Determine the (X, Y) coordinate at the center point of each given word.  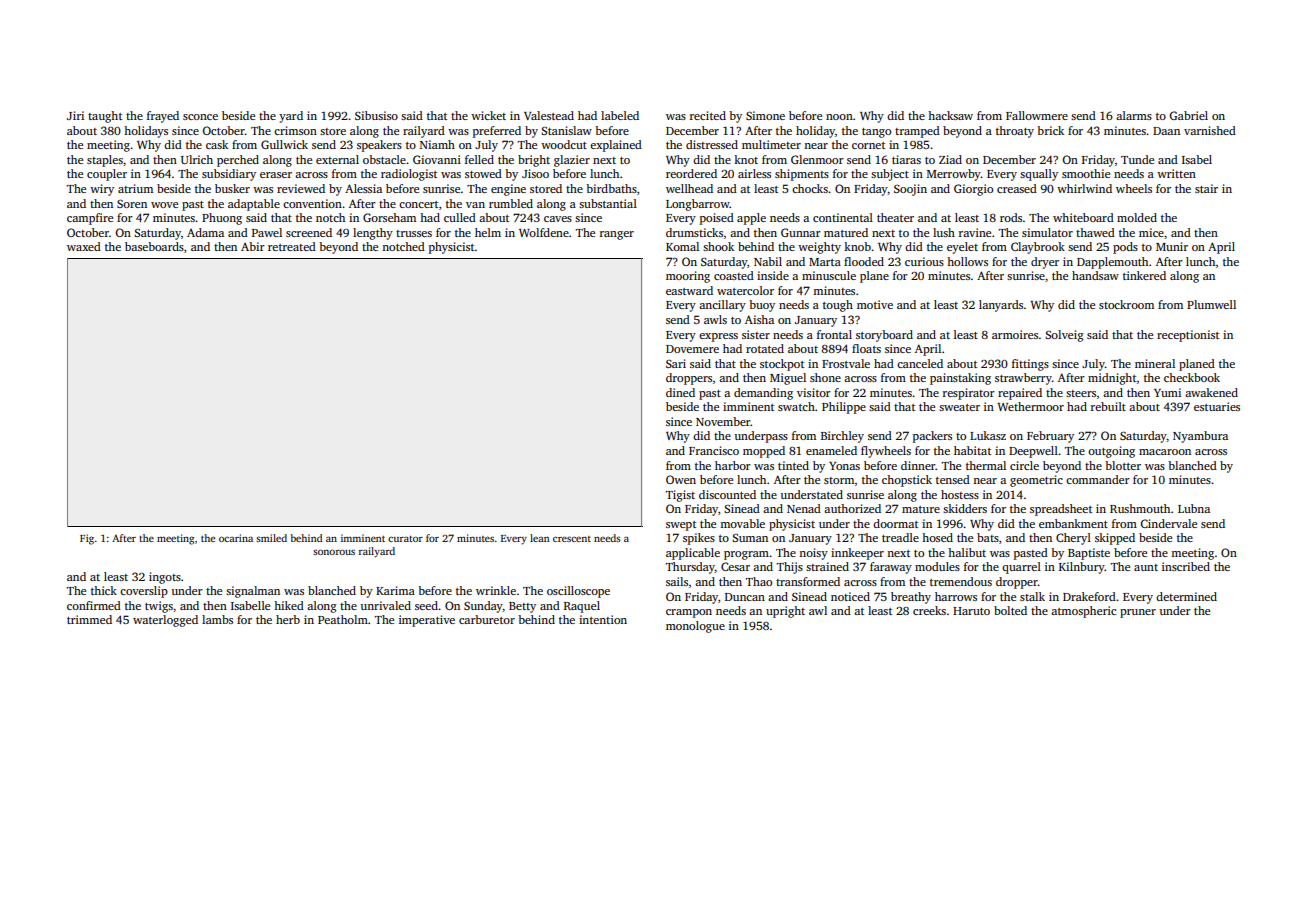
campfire (90, 219)
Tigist (680, 496)
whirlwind (1084, 188)
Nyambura (1200, 437)
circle (1024, 465)
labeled (620, 115)
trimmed (89, 619)
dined (680, 392)
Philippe (844, 408)
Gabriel (1188, 115)
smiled (271, 538)
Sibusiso (376, 115)
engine (508, 190)
